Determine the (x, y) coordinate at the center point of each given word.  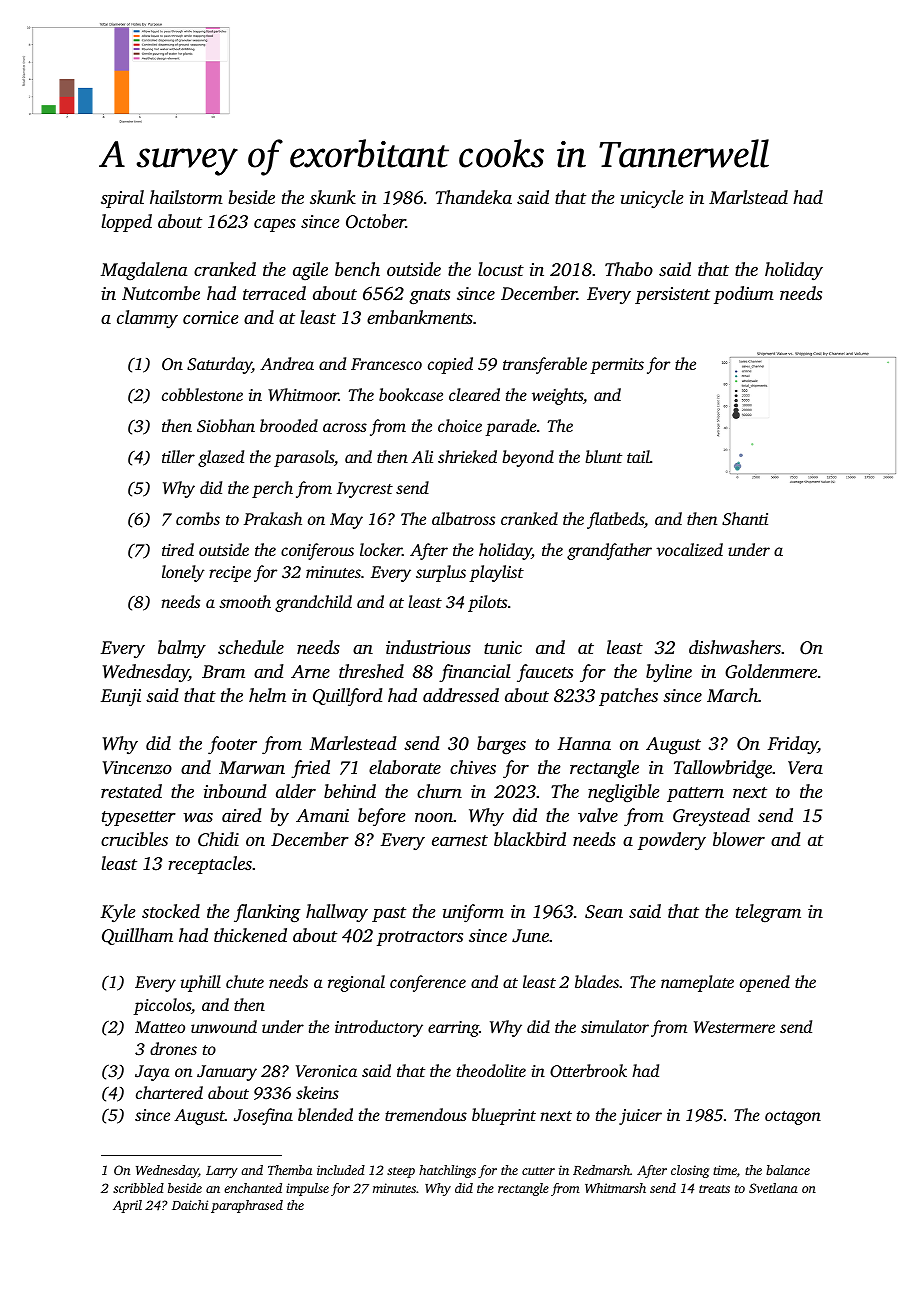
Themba (290, 1170)
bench (357, 269)
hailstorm (186, 197)
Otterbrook (588, 1070)
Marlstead (748, 197)
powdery (672, 841)
